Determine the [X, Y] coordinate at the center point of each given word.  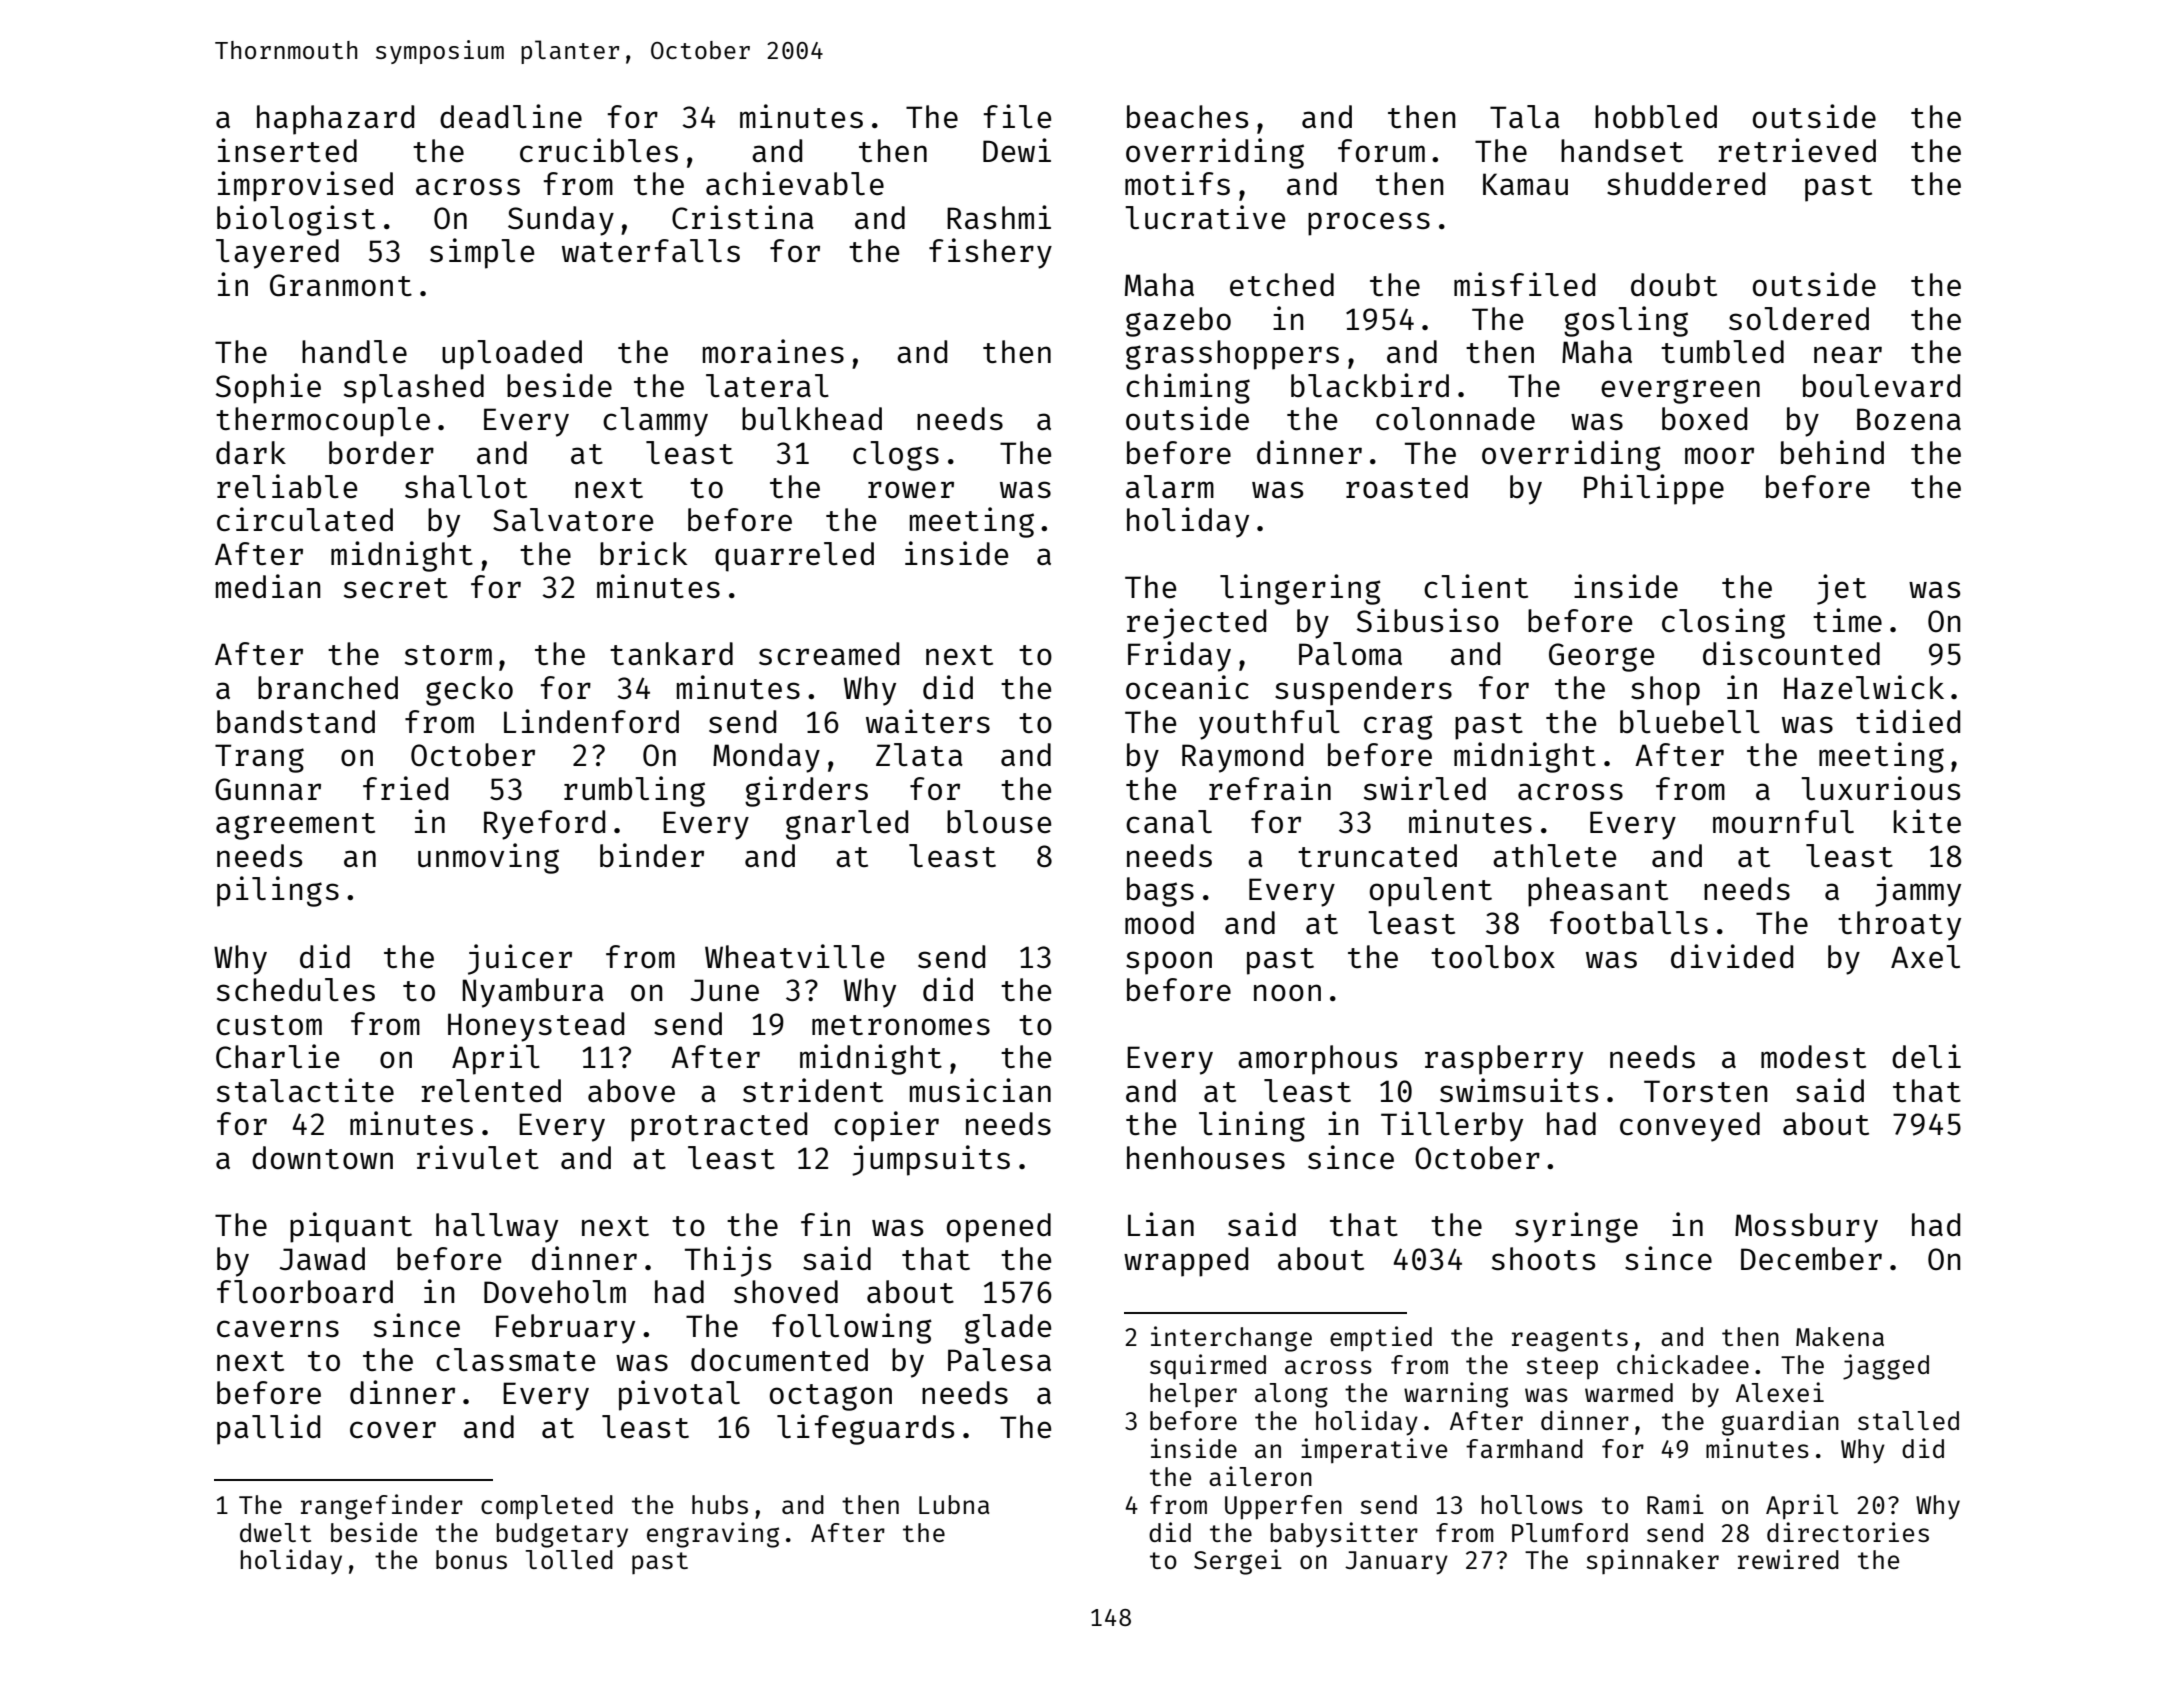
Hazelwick [1864, 687]
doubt [1674, 284]
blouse [999, 821]
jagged [1886, 1367]
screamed [829, 653]
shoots [1543, 1258]
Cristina [743, 217]
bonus [471, 1559]
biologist [296, 220]
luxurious [1880, 788]
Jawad [322, 1258]
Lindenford [591, 721]
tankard [671, 653]
